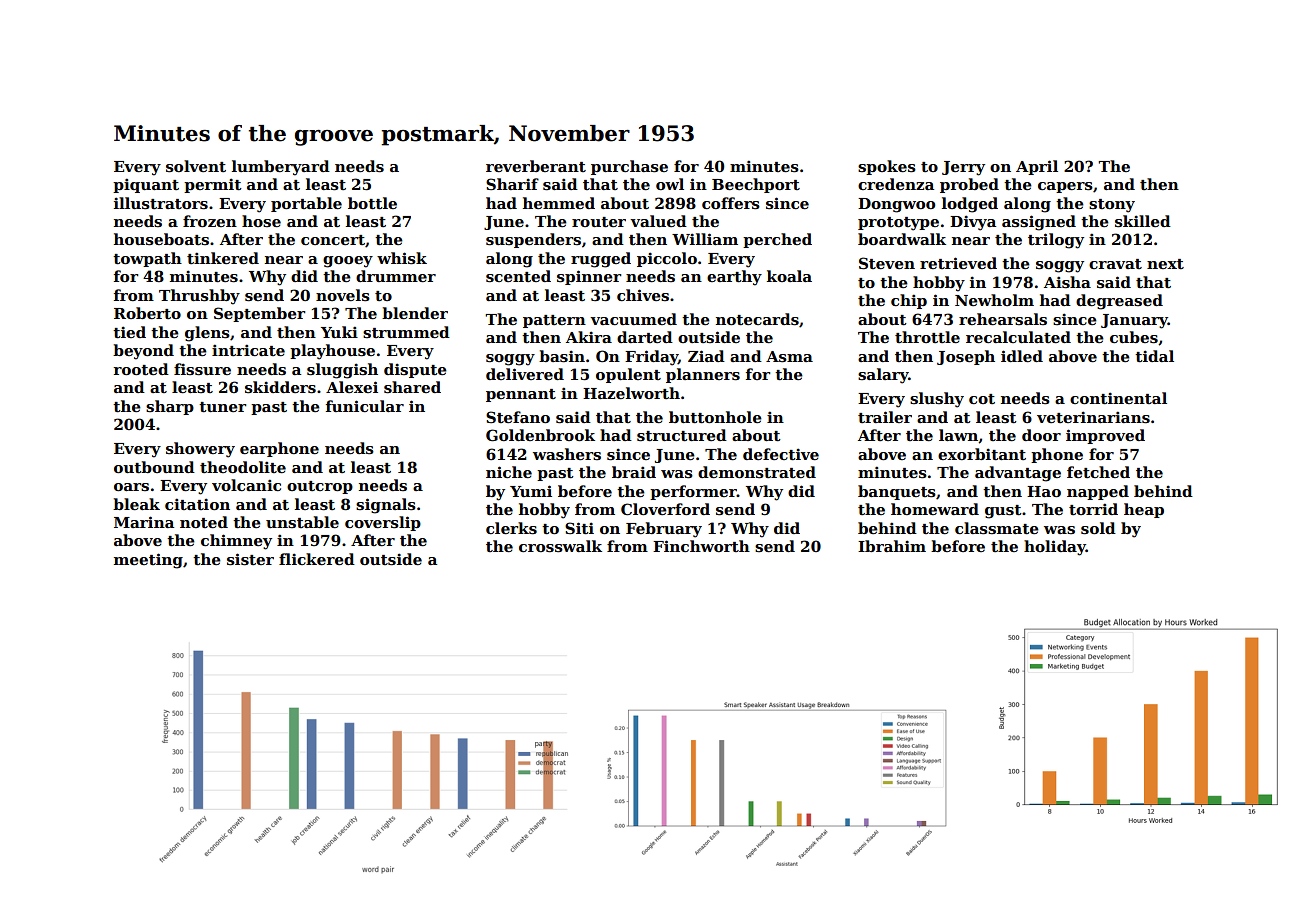  I want to click on pennant, so click(521, 395).
